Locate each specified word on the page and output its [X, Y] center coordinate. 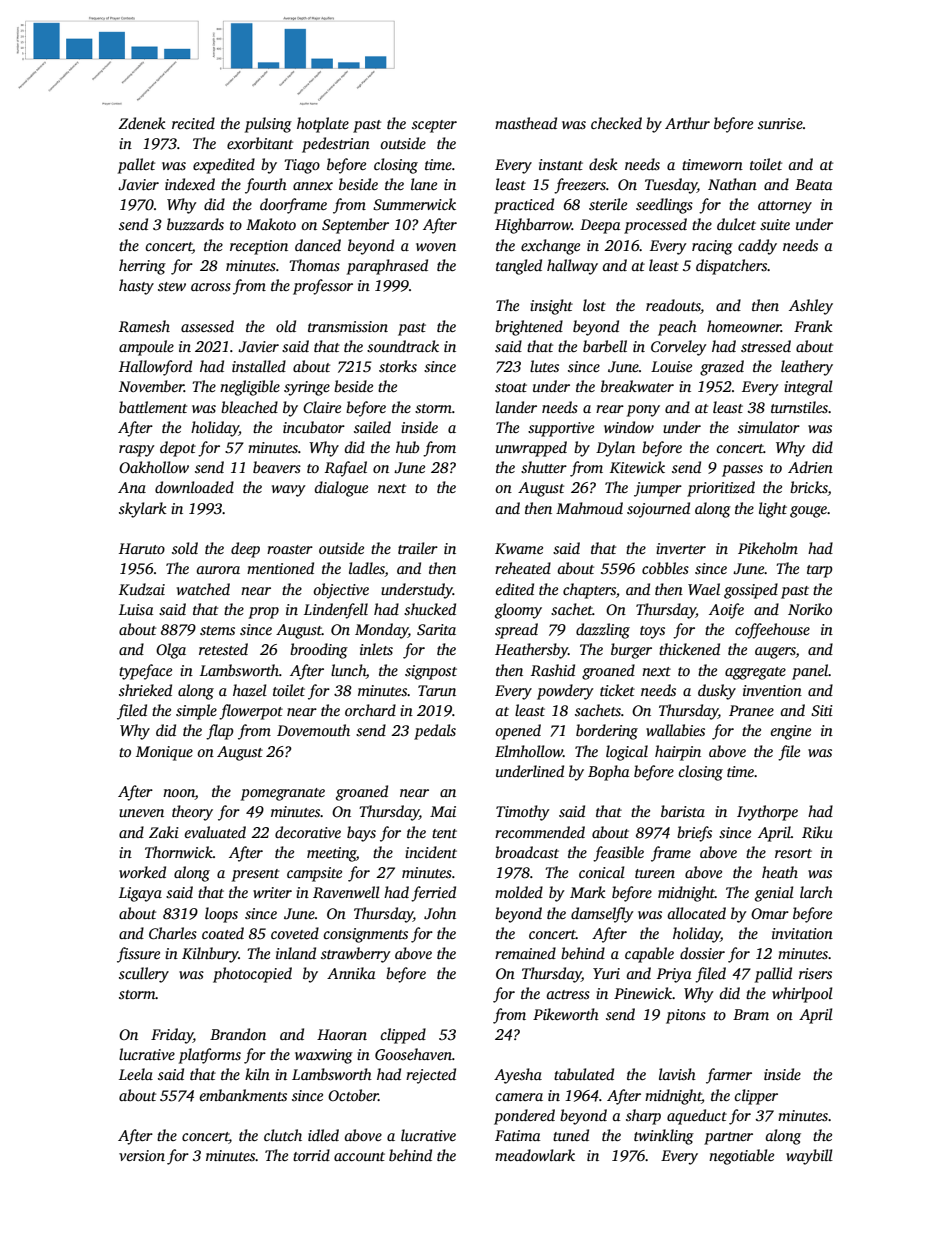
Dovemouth [313, 730]
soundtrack [403, 346]
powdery [565, 692]
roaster [290, 549]
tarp [820, 571]
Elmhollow [529, 751]
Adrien [810, 467]
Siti [822, 711]
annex [313, 186]
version [142, 1155]
